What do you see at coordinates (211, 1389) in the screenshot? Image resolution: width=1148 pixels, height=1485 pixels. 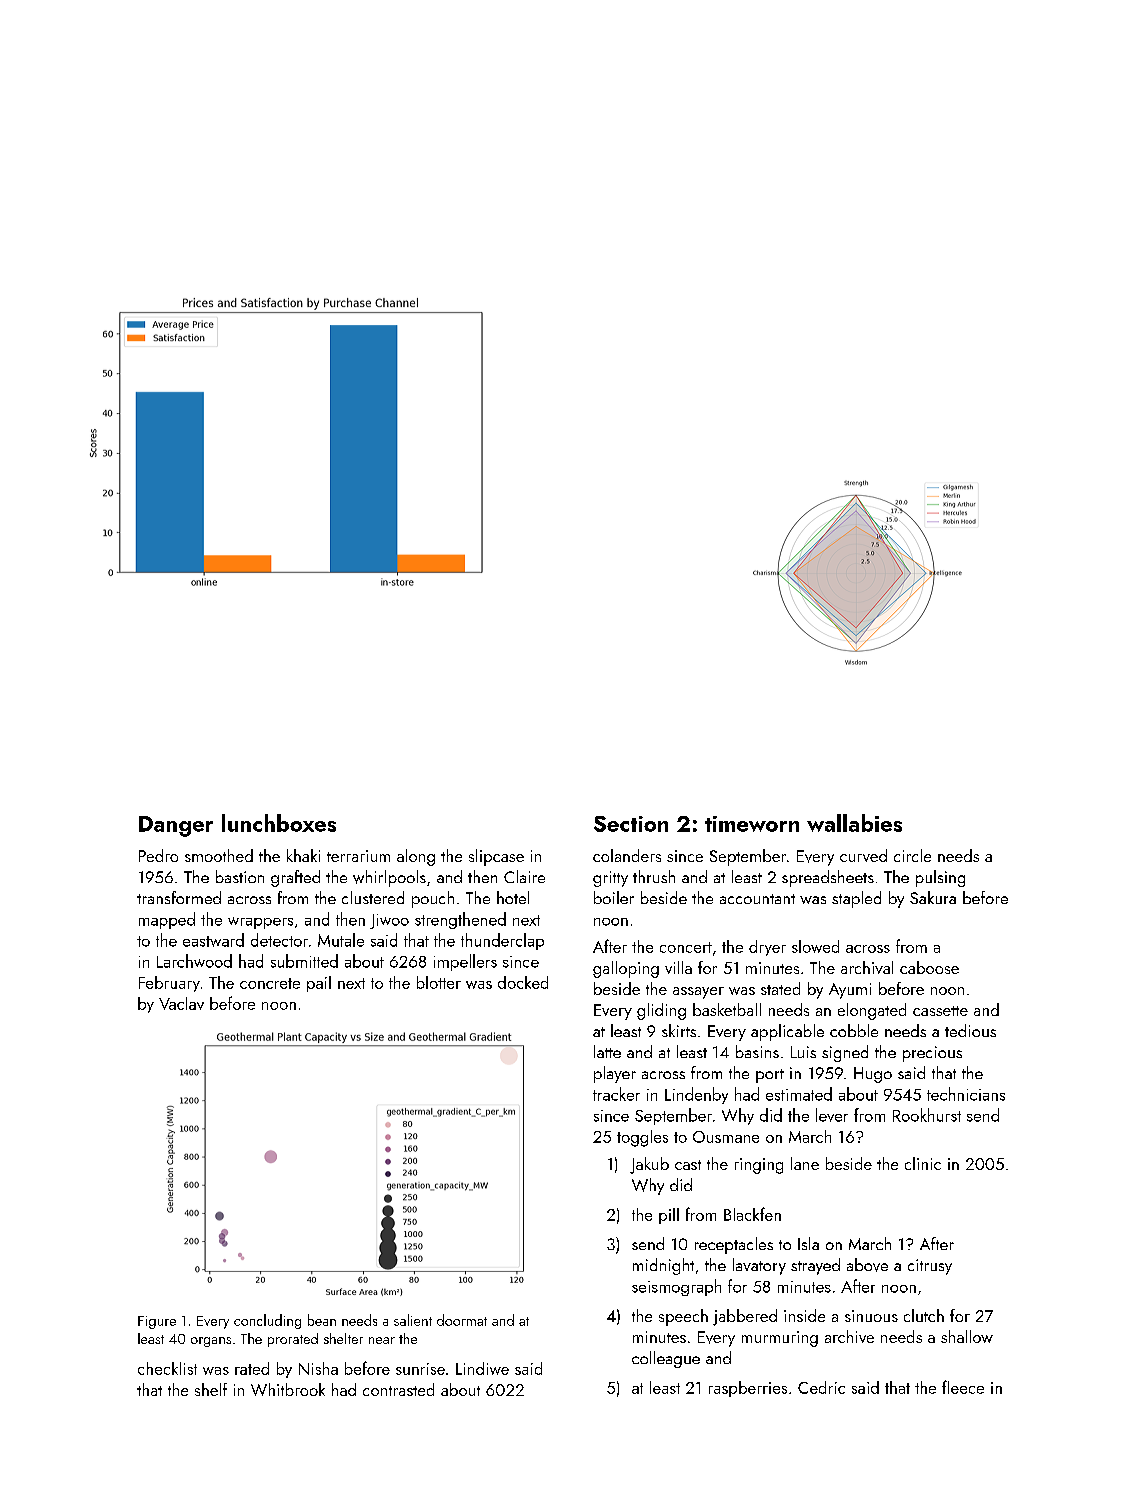 I see `shelf` at bounding box center [211, 1389].
